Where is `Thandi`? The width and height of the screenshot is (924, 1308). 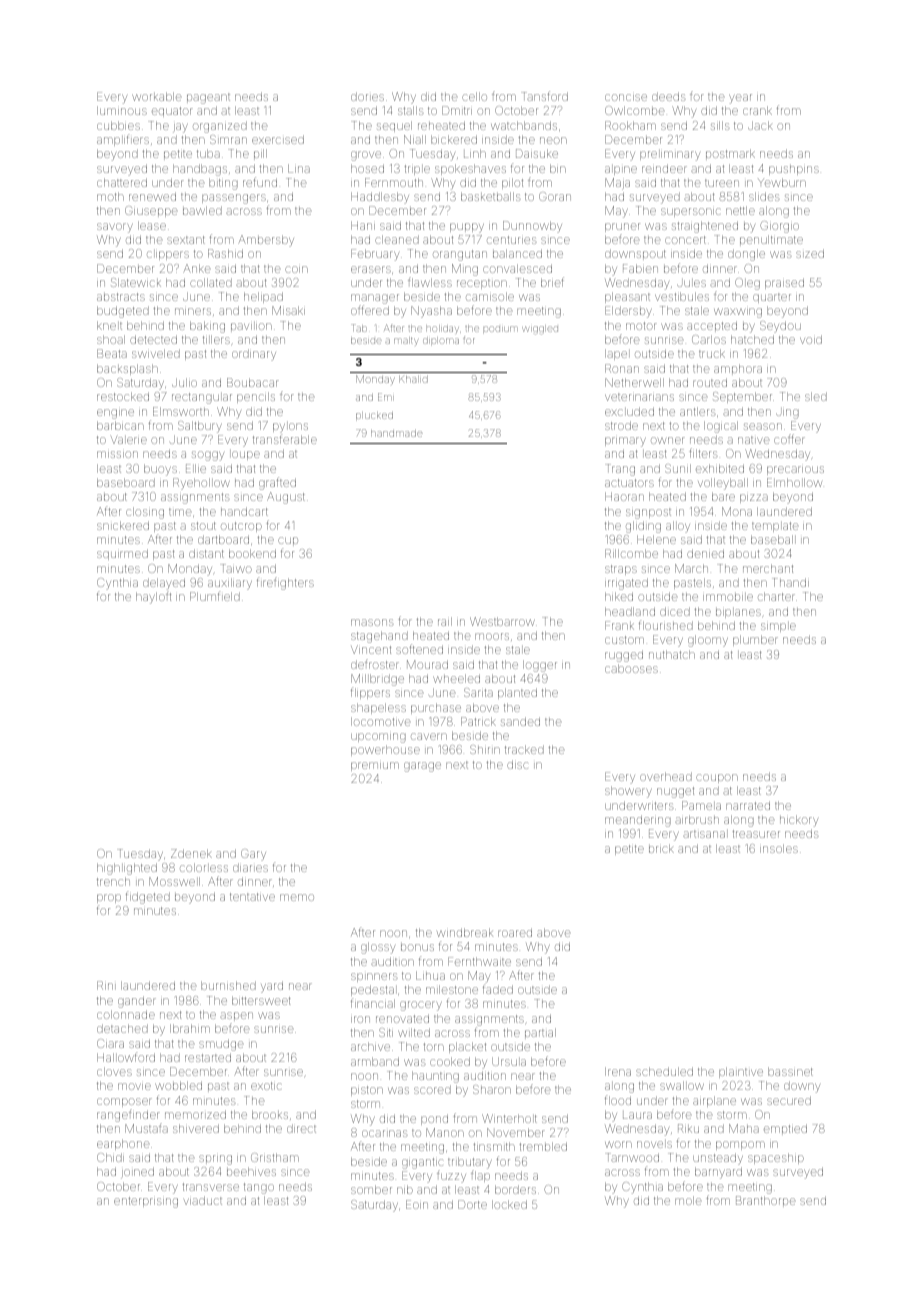 Thandi is located at coordinates (791, 582).
